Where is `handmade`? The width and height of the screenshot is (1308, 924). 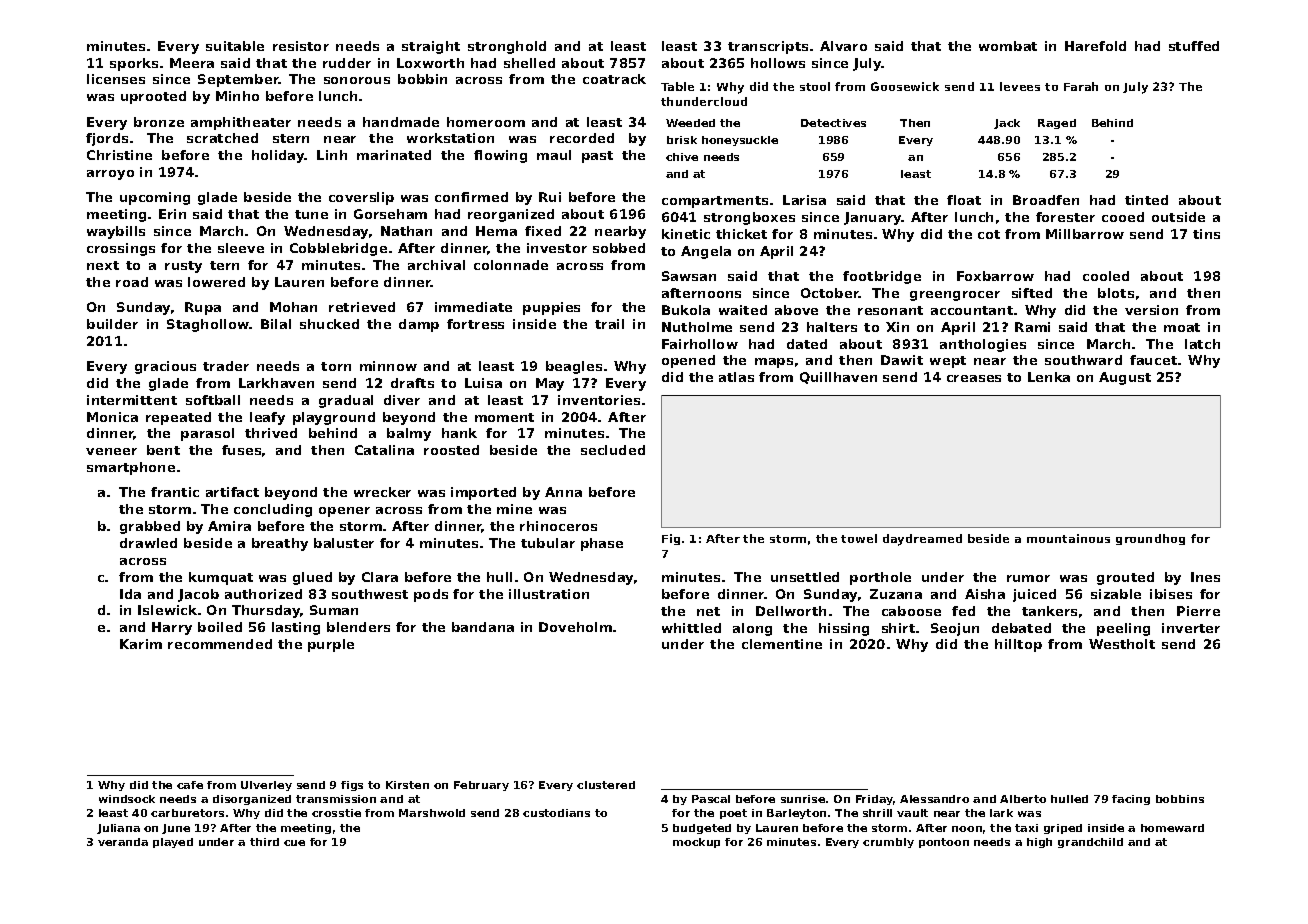 handmade is located at coordinates (401, 122).
